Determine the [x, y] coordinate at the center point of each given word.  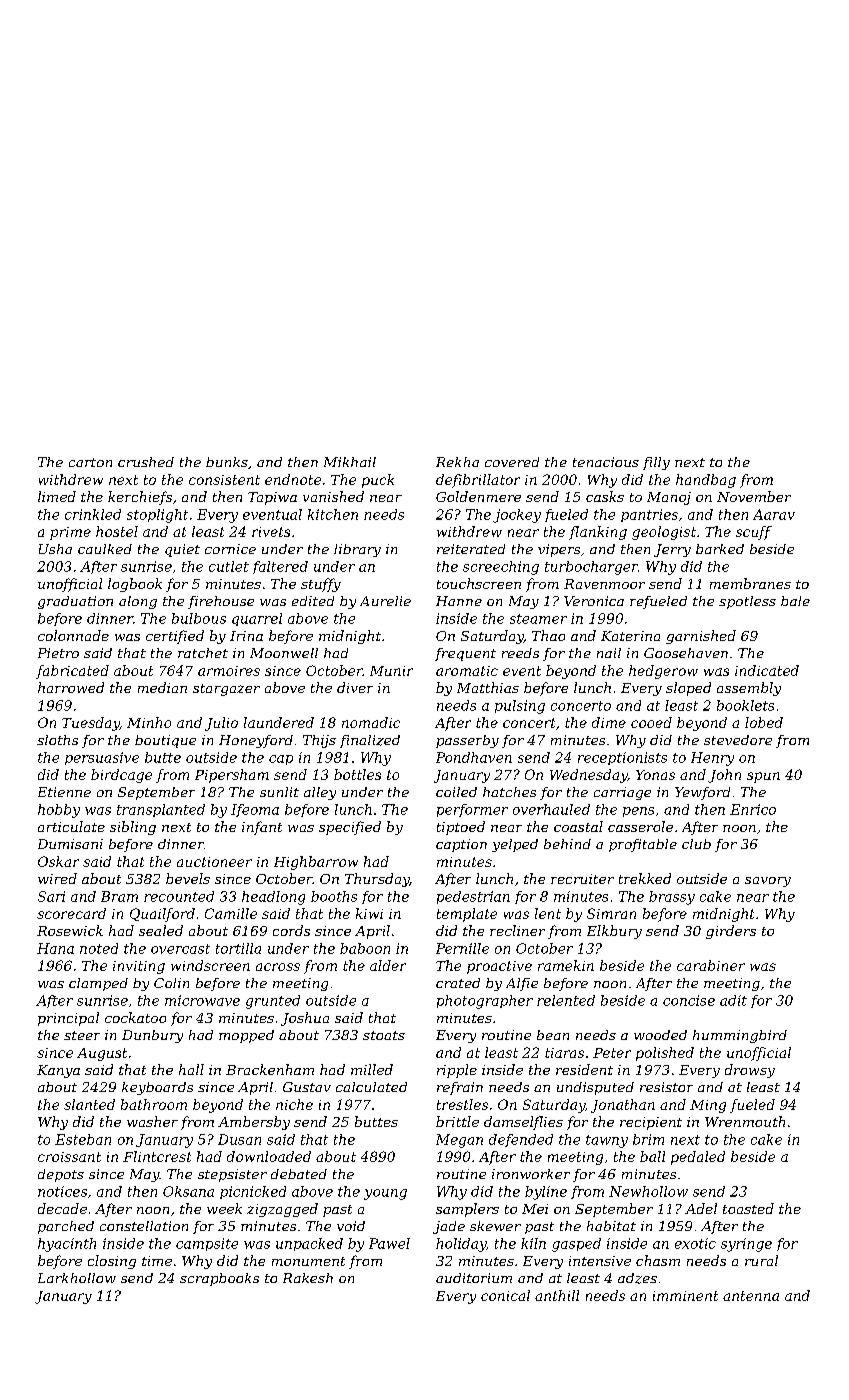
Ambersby [254, 1123]
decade [62, 1208]
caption [461, 845]
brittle [457, 1121]
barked [720, 549]
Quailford [162, 915]
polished [665, 1054]
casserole [640, 826]
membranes [750, 583]
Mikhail [350, 462]
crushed [146, 462]
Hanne [459, 601]
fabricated [72, 672]
